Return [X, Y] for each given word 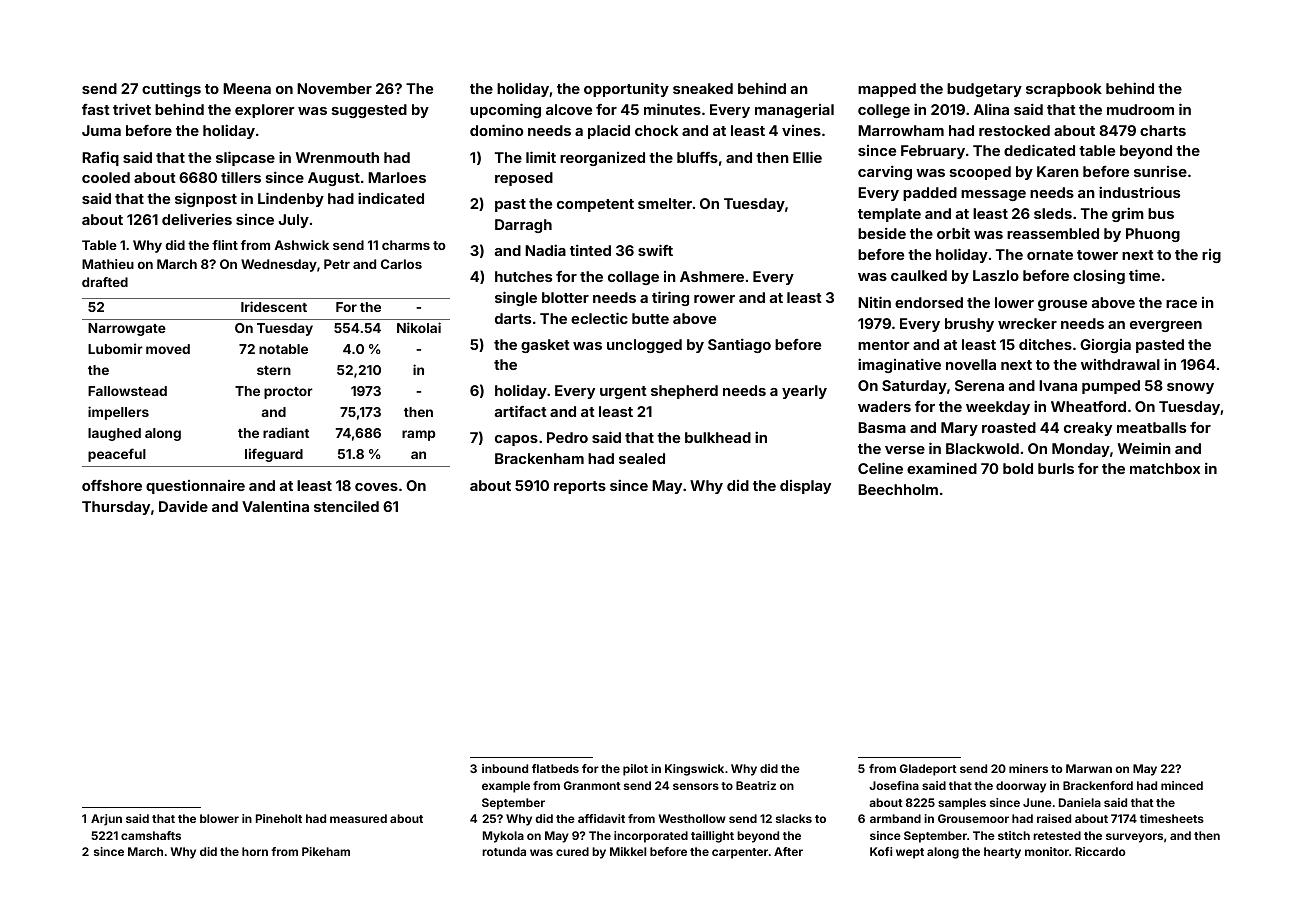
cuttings [171, 89]
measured [358, 818]
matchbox [1165, 468]
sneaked [703, 88]
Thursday [116, 508]
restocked [1014, 130]
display [805, 487]
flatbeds [555, 768]
